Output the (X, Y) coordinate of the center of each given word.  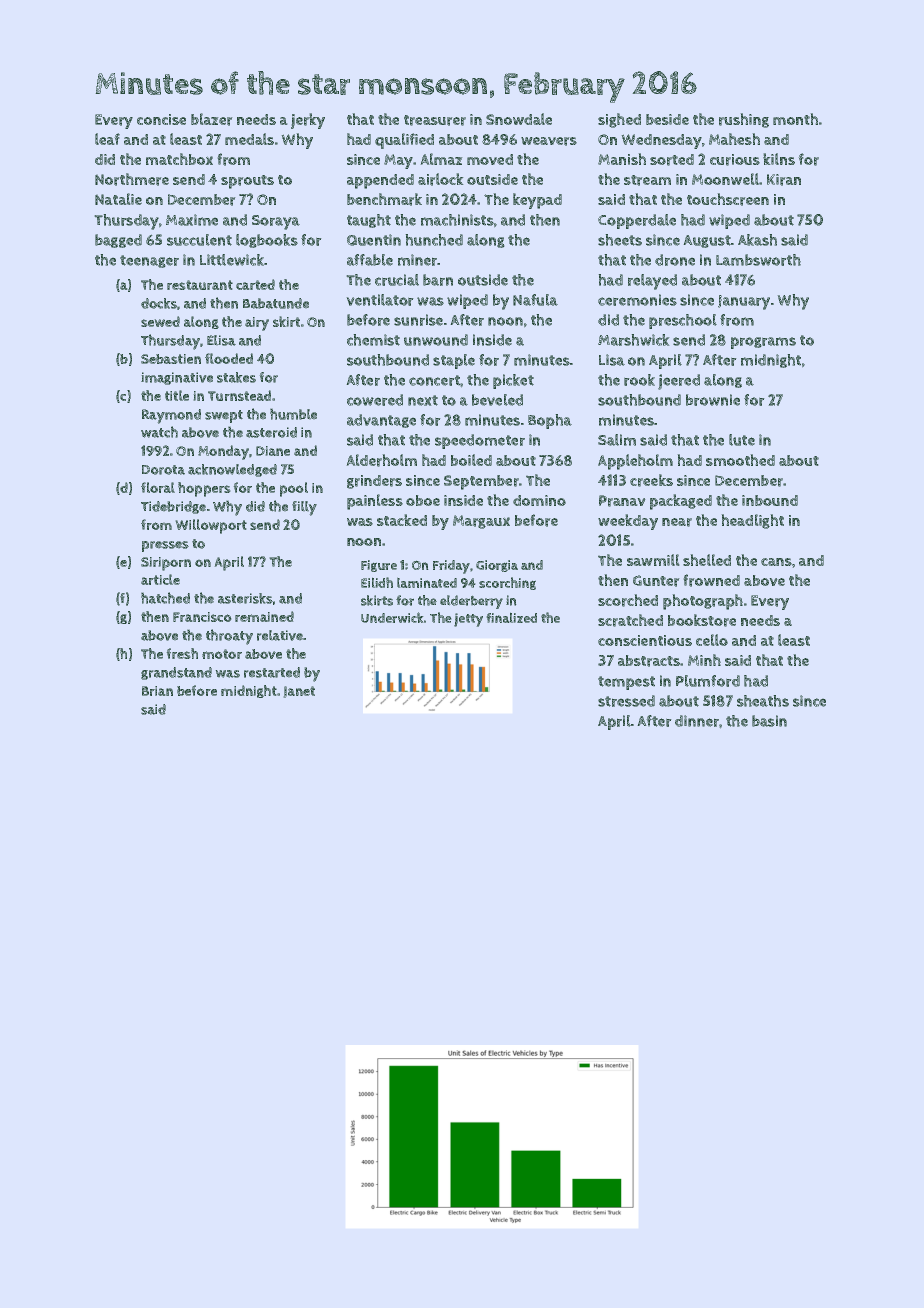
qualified (404, 141)
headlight (752, 521)
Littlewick (232, 260)
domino (539, 500)
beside (667, 119)
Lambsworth (758, 260)
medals (249, 139)
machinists (457, 220)
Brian (157, 691)
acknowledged (232, 470)
